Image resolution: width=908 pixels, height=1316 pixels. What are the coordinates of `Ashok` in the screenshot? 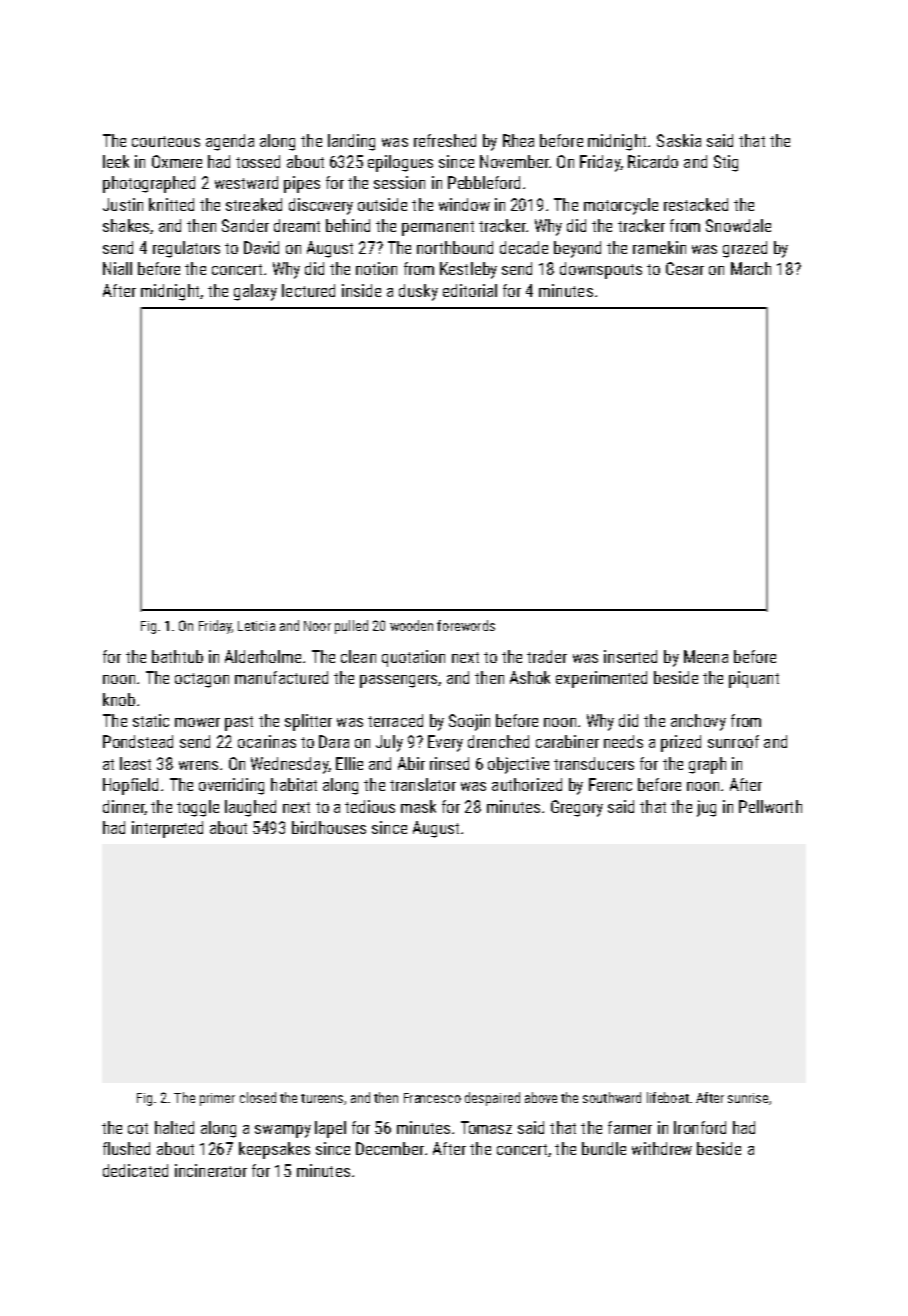 It's located at (530, 677).
